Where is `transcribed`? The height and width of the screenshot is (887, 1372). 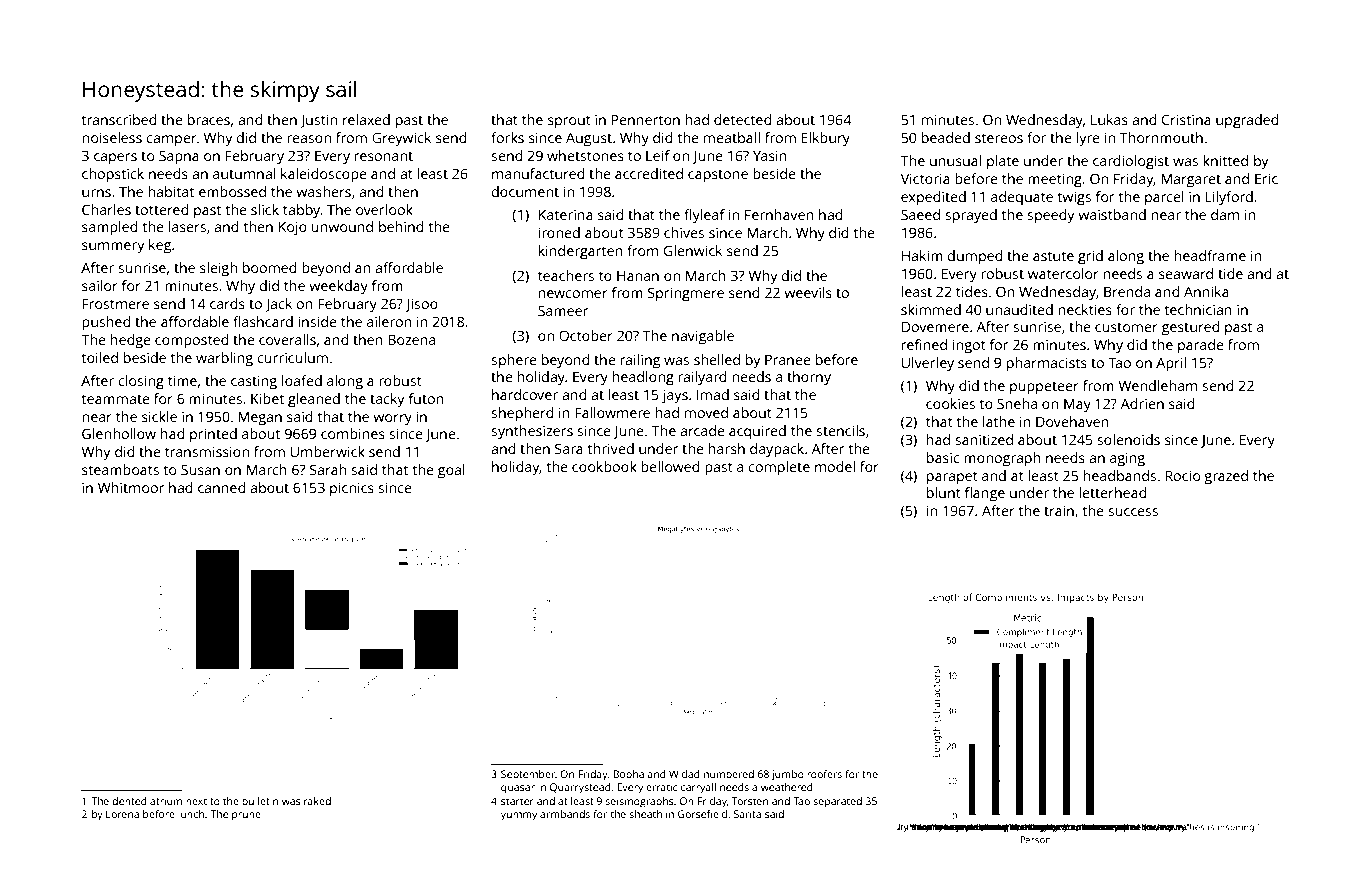
transcribed is located at coordinates (119, 119).
